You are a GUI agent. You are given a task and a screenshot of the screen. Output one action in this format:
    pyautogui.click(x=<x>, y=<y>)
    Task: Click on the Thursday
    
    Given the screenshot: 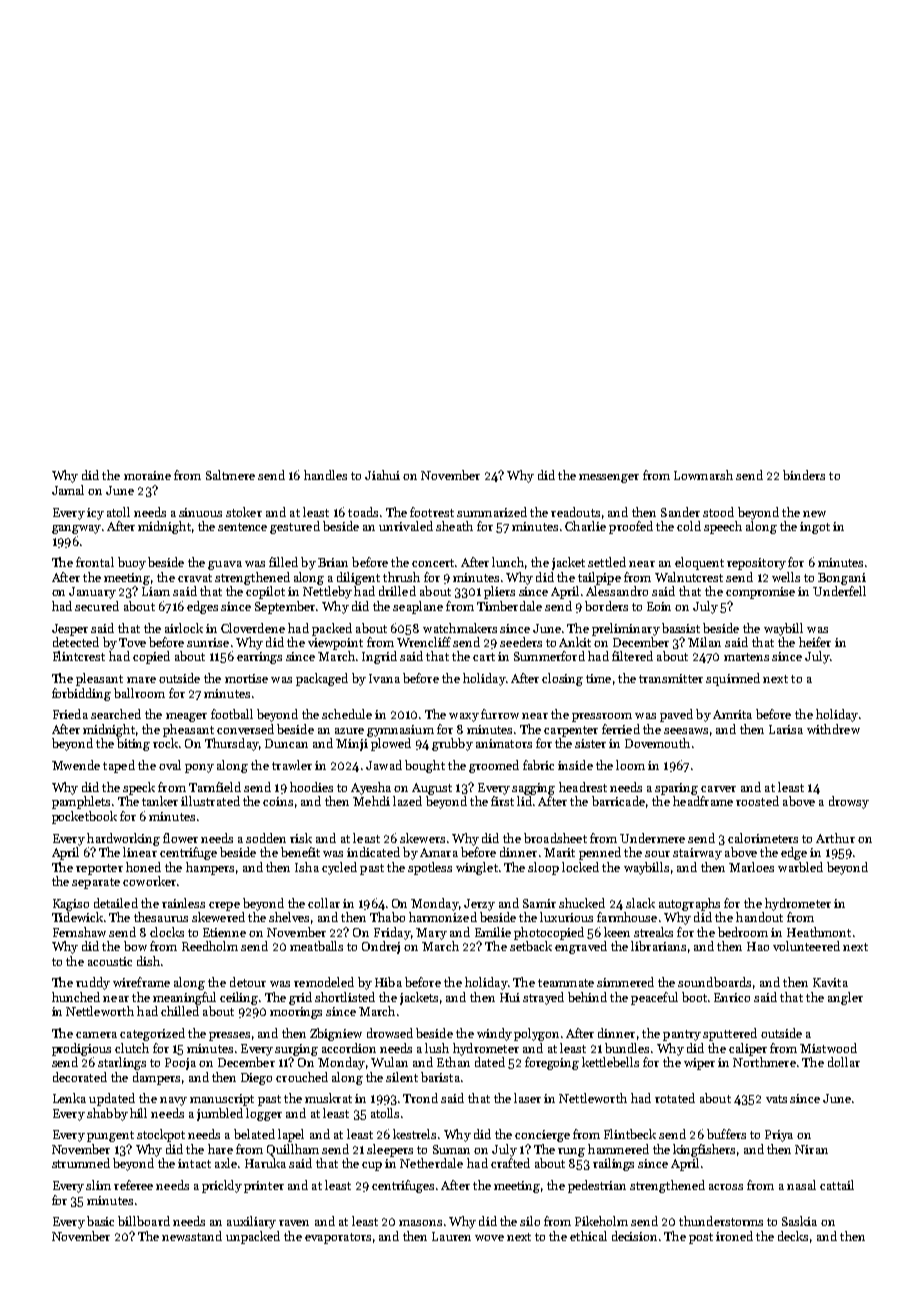 What is the action you would take?
    pyautogui.click(x=232, y=744)
